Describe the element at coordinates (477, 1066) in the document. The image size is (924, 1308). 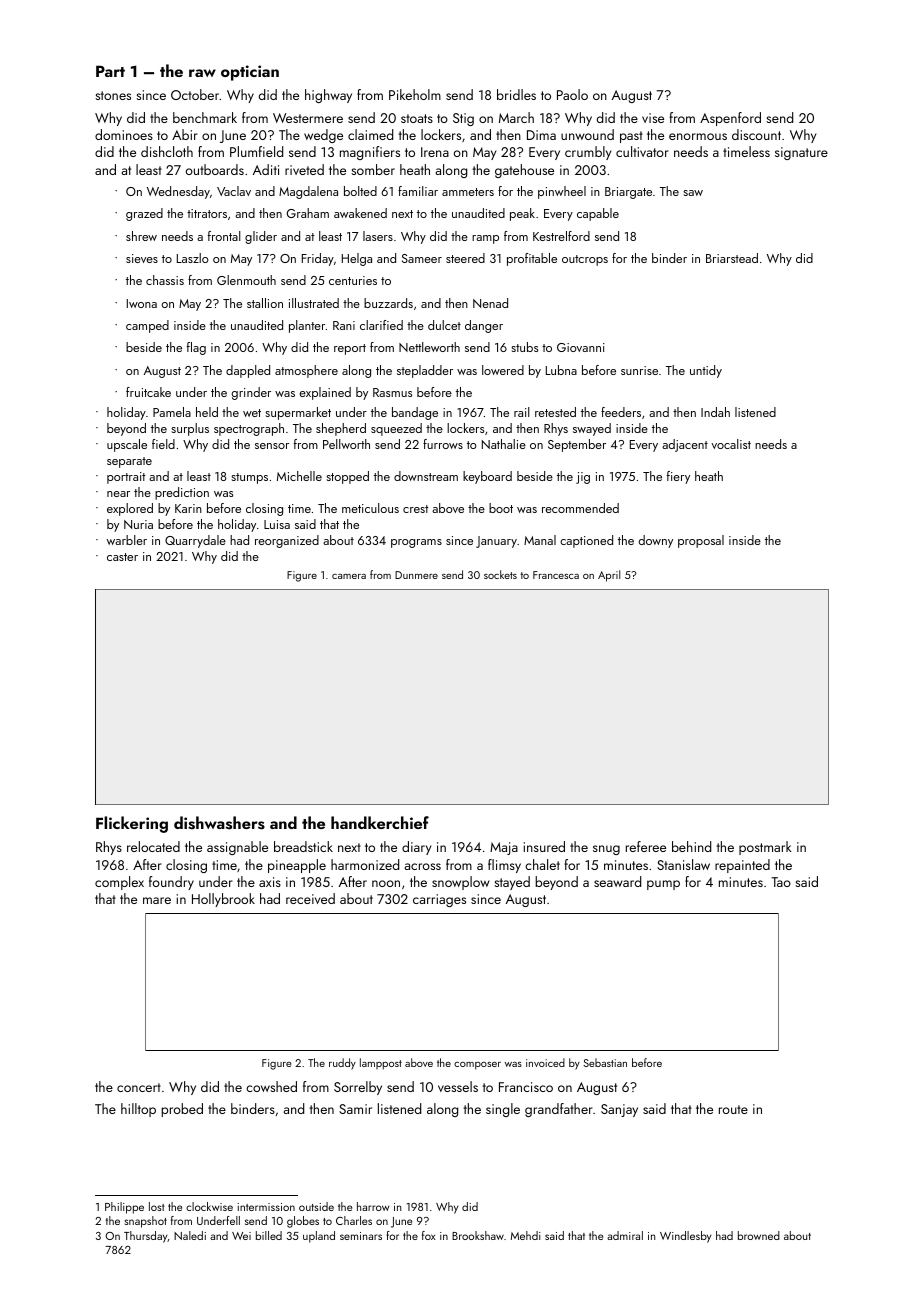
I see `composer` at that location.
